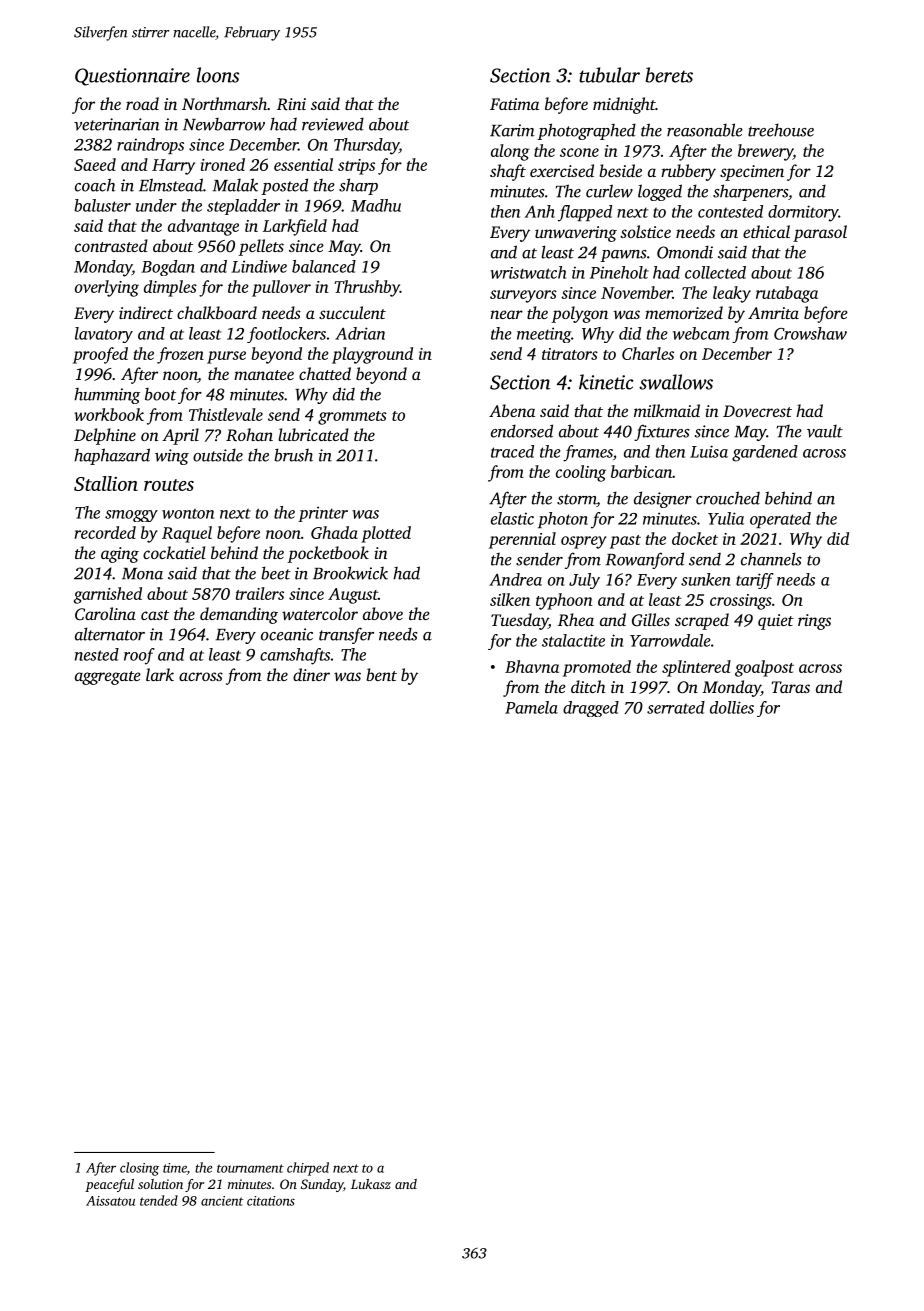 Image resolution: width=924 pixels, height=1311 pixels. I want to click on Sunday, so click(322, 1185).
